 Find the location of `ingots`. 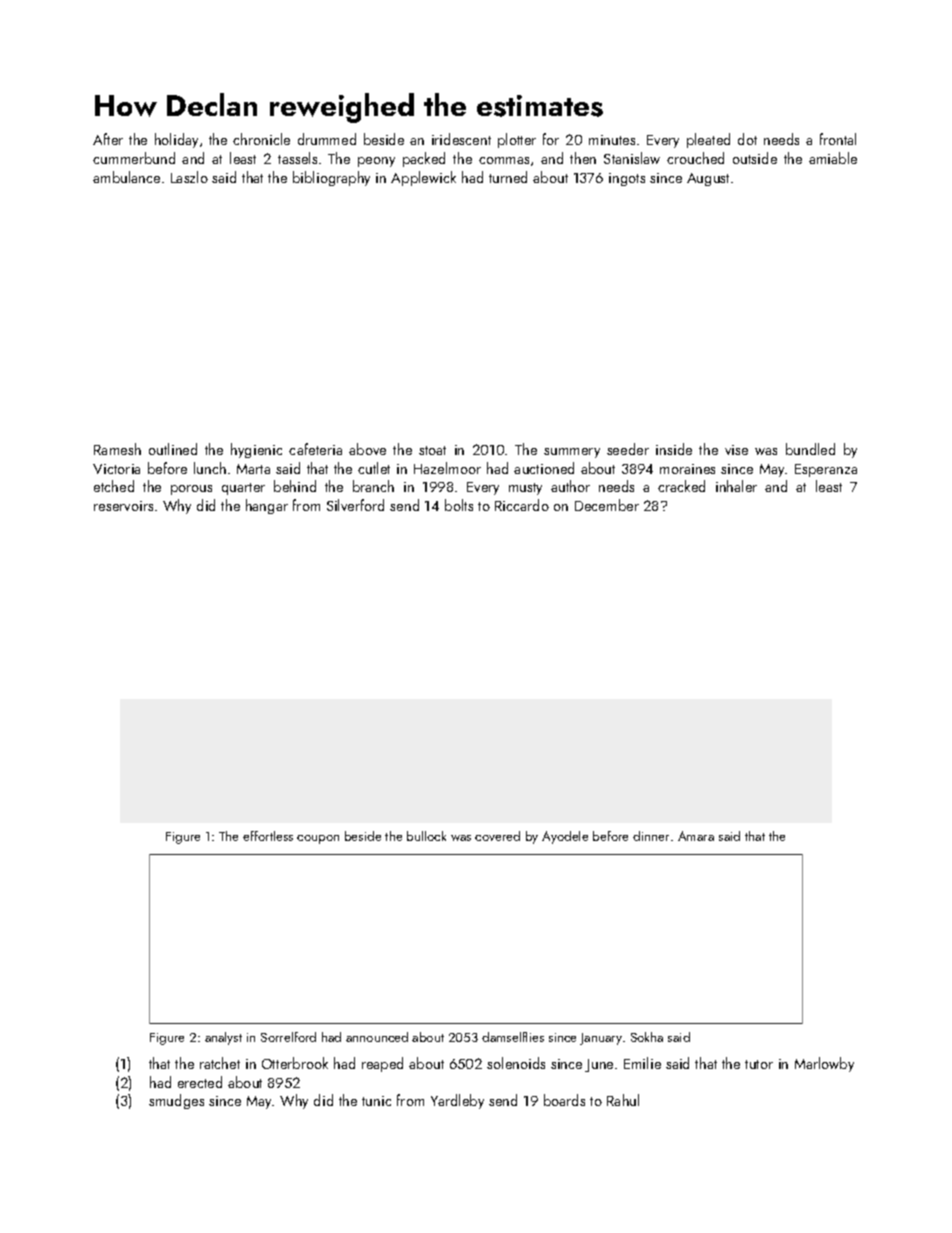

ingots is located at coordinates (627, 179).
